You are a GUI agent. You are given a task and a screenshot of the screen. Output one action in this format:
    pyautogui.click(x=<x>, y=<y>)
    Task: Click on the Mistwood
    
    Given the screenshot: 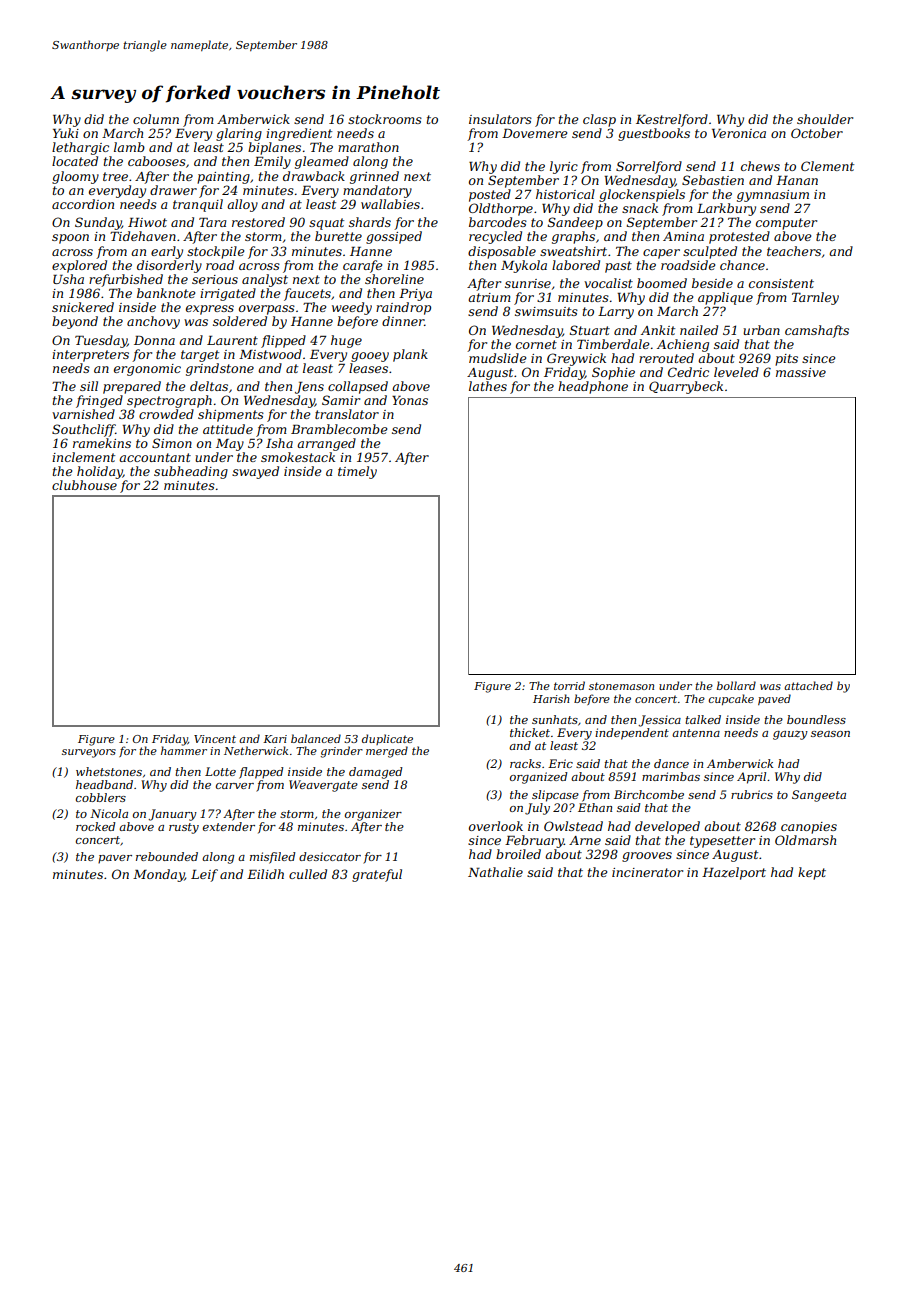 What is the action you would take?
    pyautogui.click(x=270, y=354)
